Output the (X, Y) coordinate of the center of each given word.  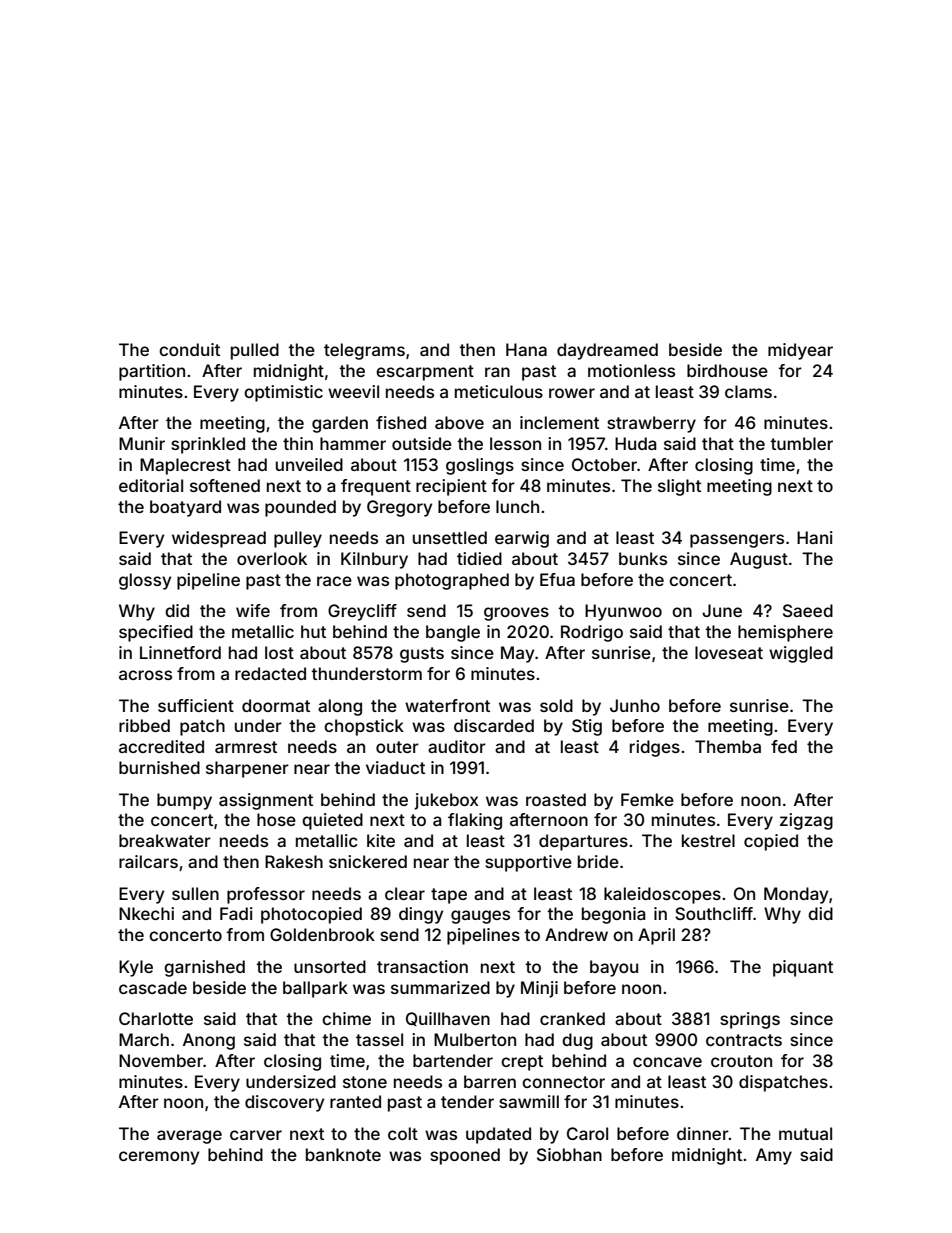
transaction (422, 966)
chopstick (364, 727)
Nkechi (146, 913)
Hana (526, 349)
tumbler (801, 443)
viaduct (395, 767)
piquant (803, 968)
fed (784, 746)
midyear (800, 351)
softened (225, 485)
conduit (189, 349)
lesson (515, 443)
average (189, 1137)
